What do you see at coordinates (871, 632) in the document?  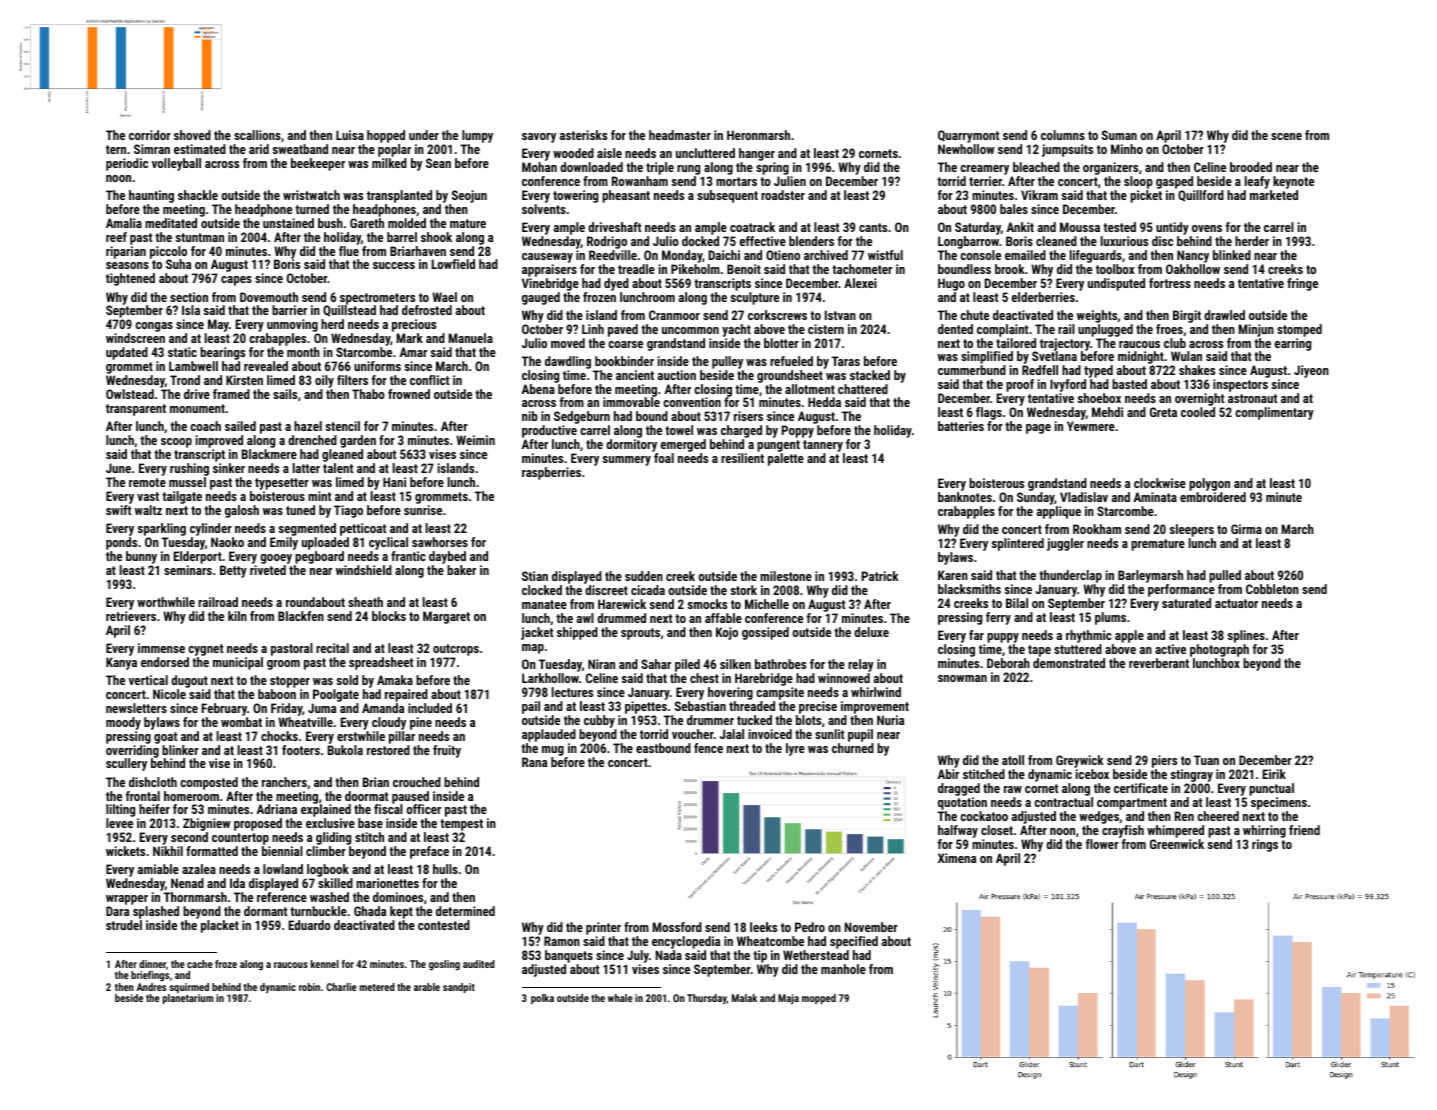 I see `deluxe` at bounding box center [871, 632].
